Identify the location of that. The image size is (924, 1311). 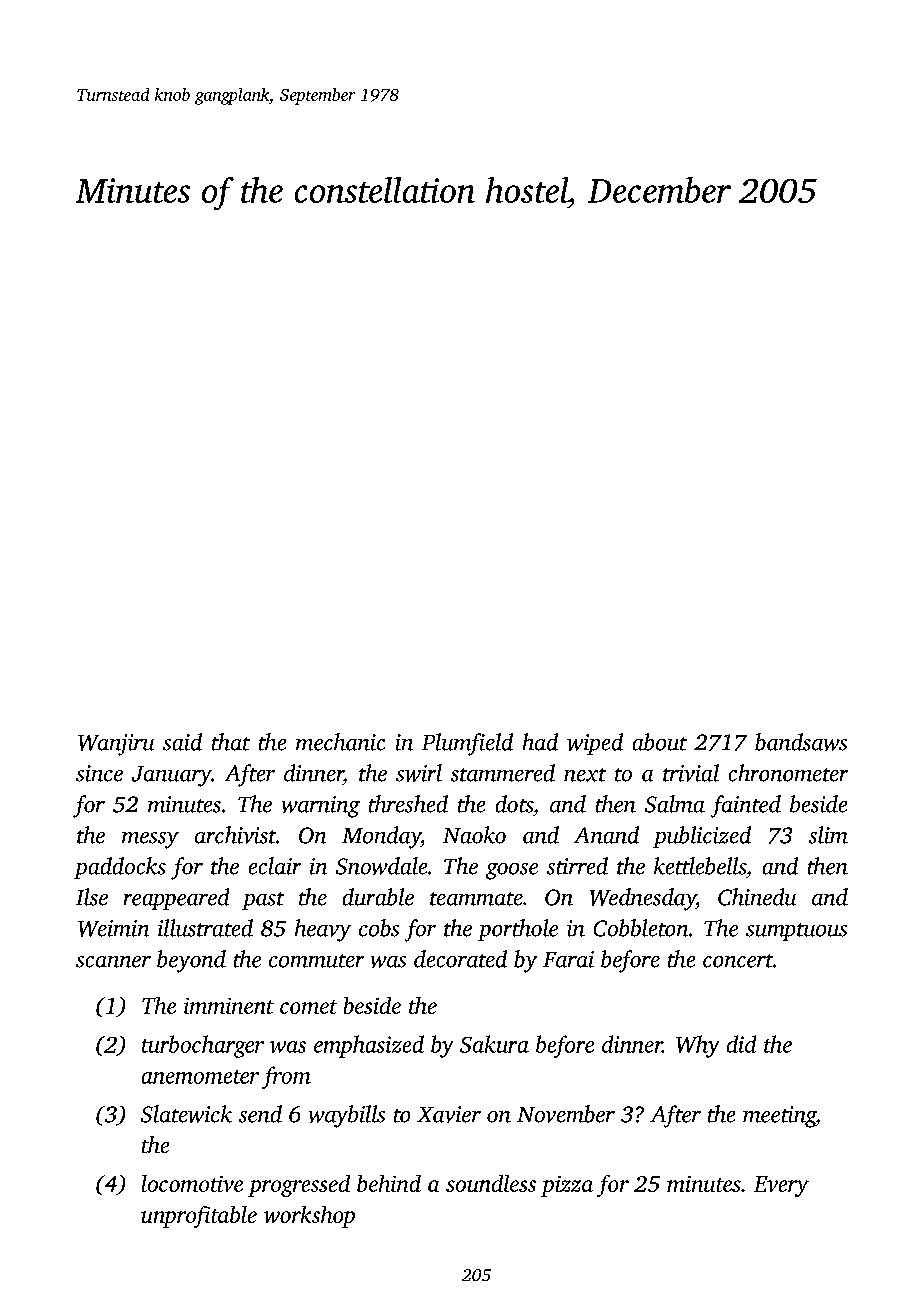
(231, 742).
